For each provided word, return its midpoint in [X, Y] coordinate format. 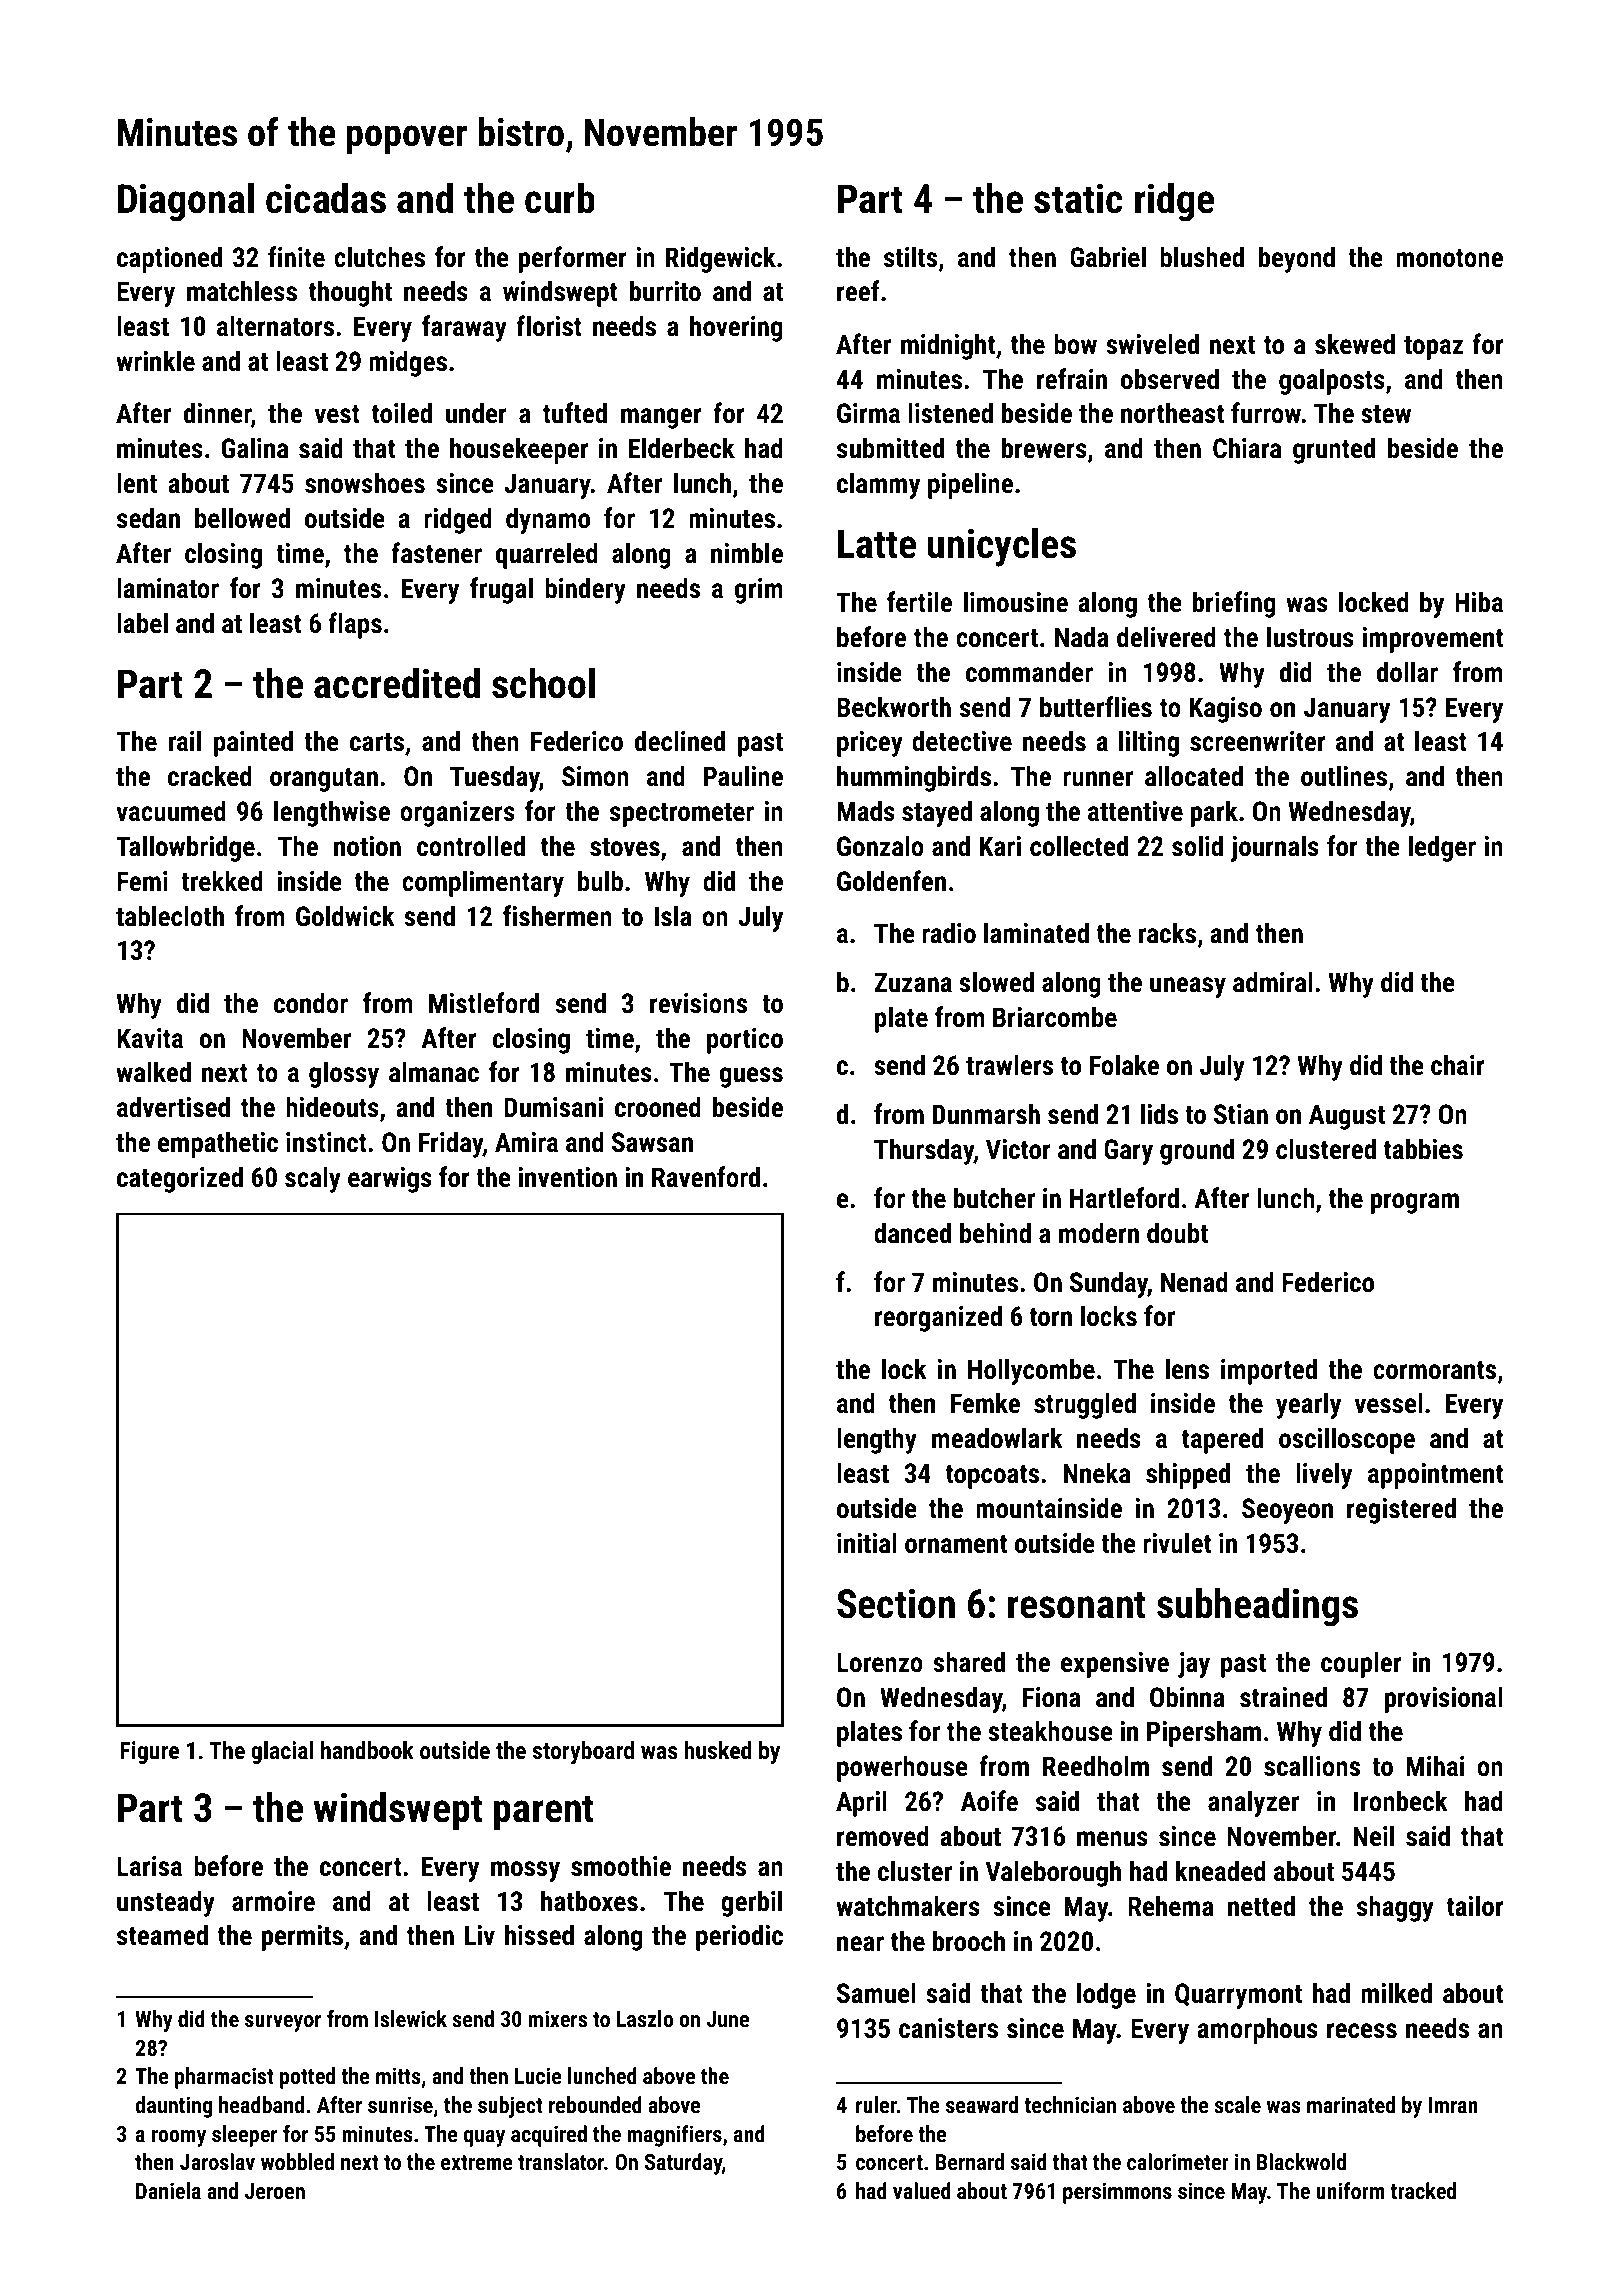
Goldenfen [891, 881]
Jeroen [275, 2191]
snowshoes [365, 483]
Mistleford [484, 1003]
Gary [1128, 1152]
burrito [665, 291]
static [1078, 198]
